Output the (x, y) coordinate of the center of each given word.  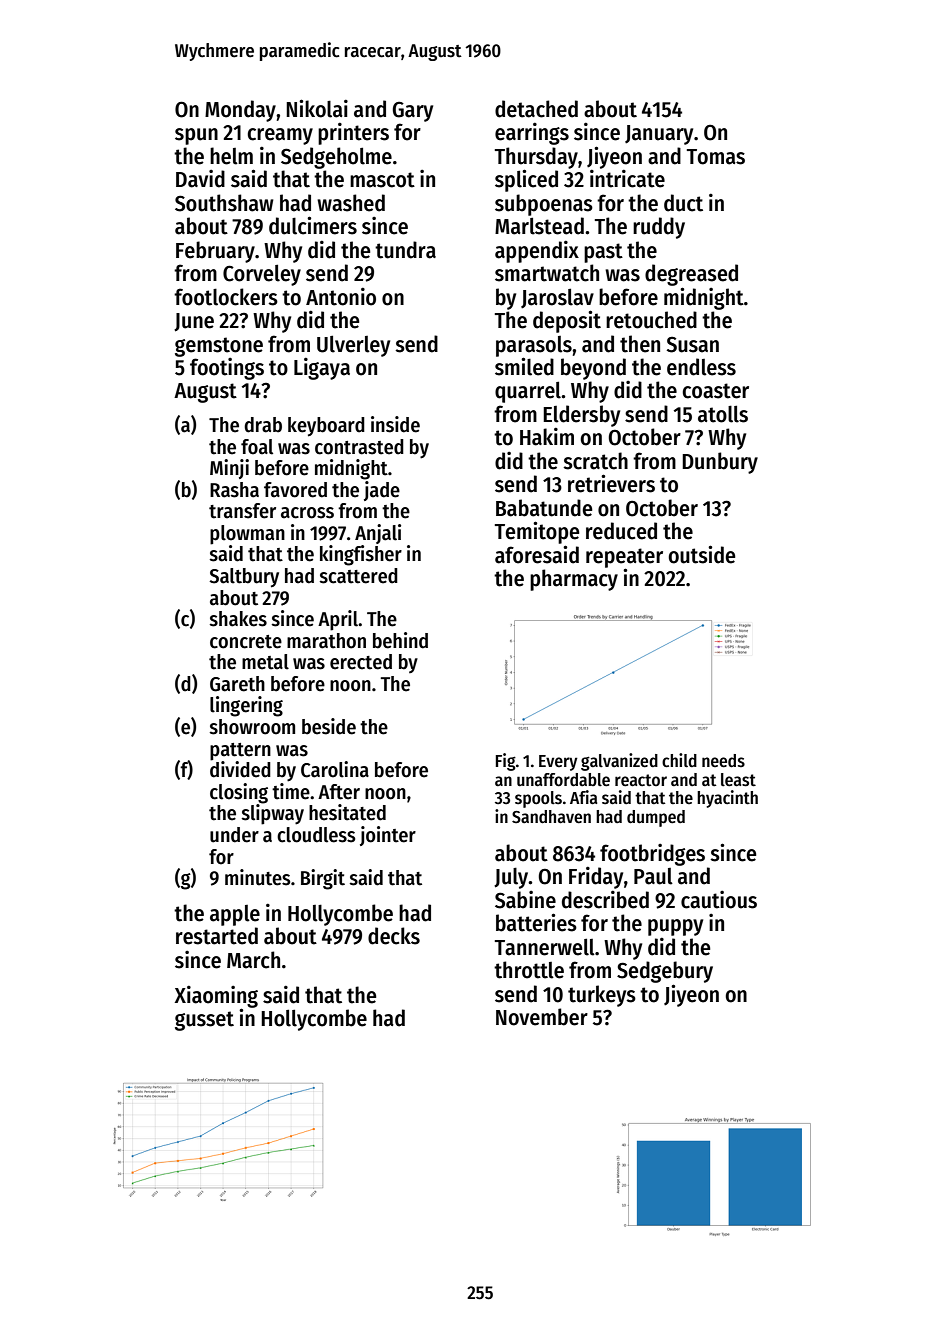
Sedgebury (665, 972)
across (307, 513)
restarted (217, 936)
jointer (388, 836)
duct (683, 203)
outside (702, 554)
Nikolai (317, 108)
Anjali (378, 534)
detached (536, 109)
